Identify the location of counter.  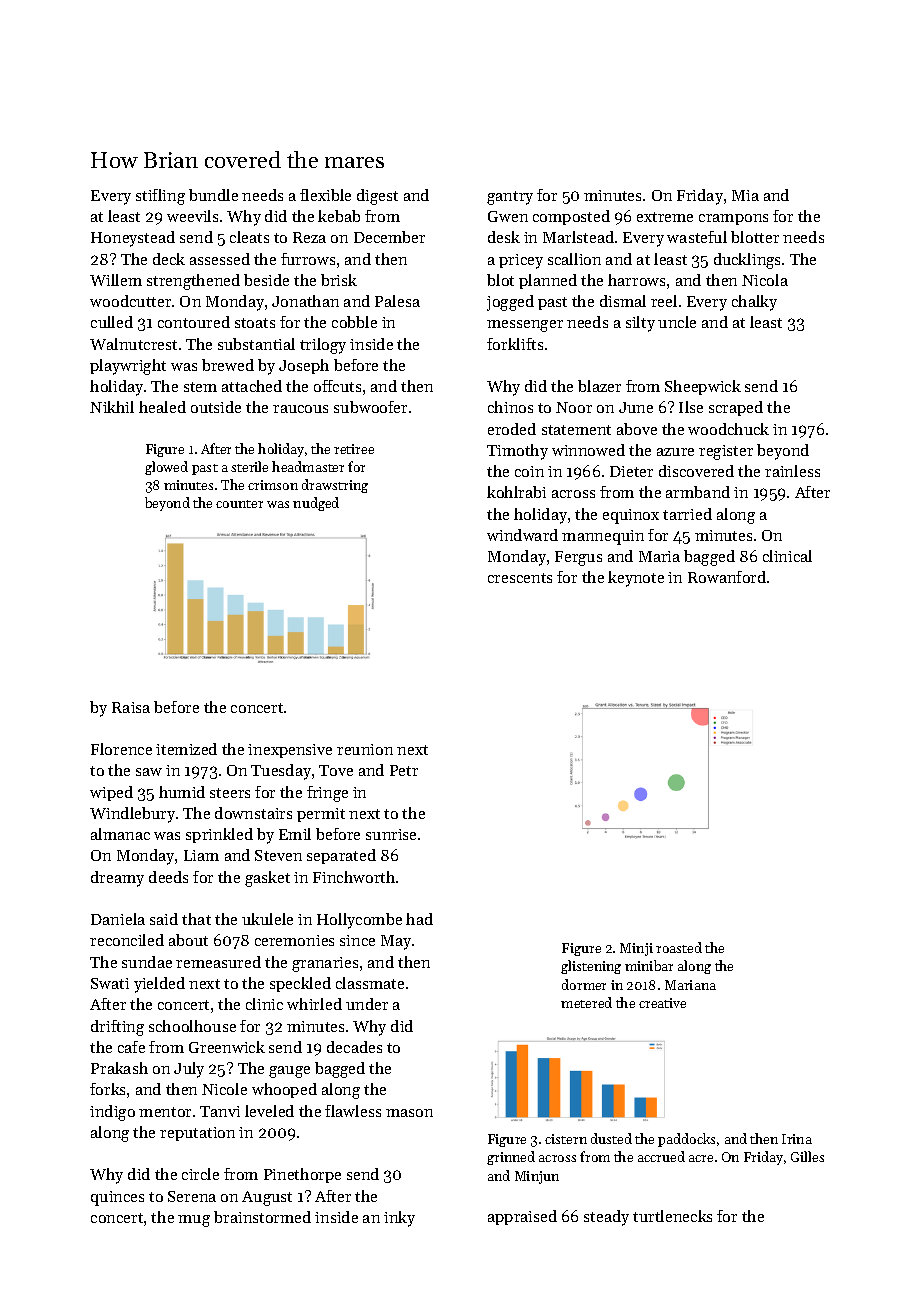
(239, 504).
